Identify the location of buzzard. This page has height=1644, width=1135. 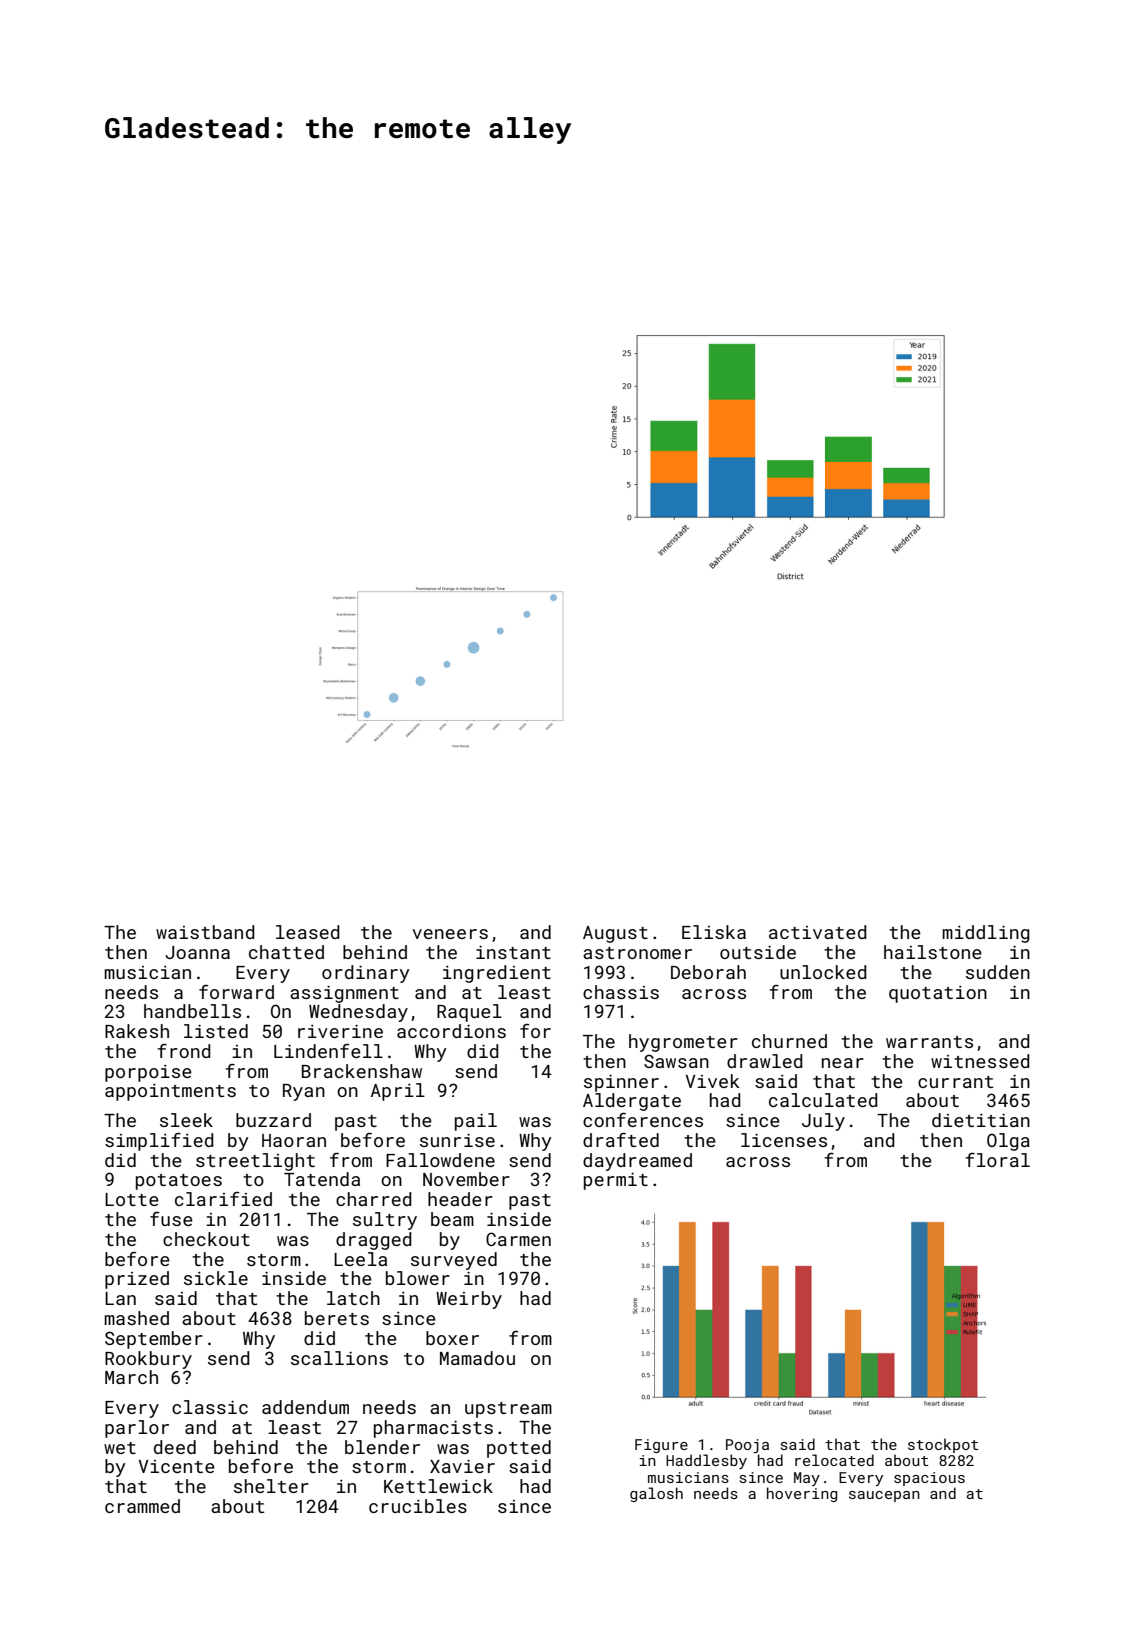
(273, 1120).
